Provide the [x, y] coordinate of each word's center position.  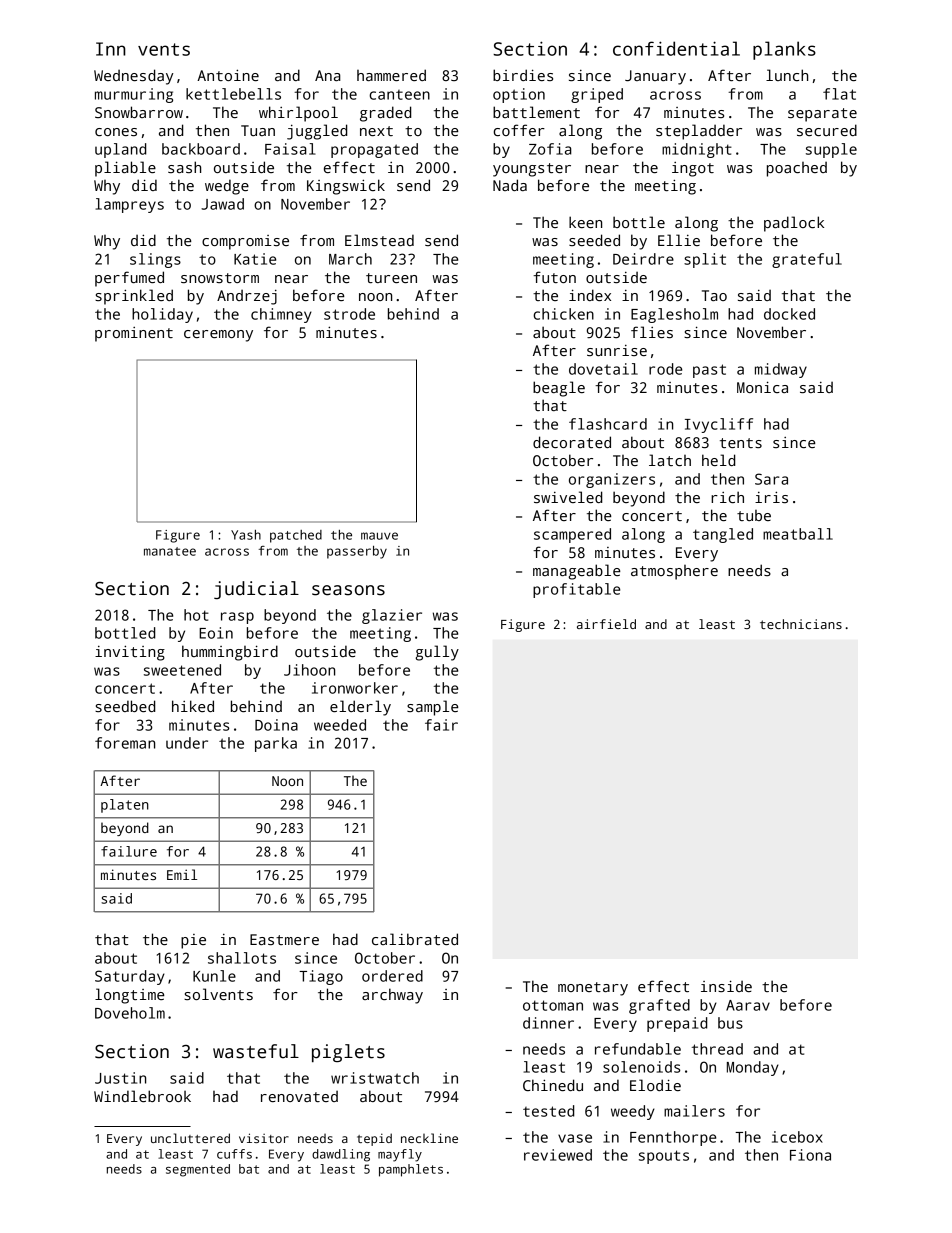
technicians [801, 624]
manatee [170, 551]
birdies [523, 75]
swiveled [568, 497]
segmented [198, 1170]
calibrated [415, 939]
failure [129, 851]
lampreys [130, 205]
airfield [606, 624]
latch [670, 460]
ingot [693, 169]
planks [784, 50]
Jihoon [309, 670]
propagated [374, 150]
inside [726, 986]
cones [116, 132]
